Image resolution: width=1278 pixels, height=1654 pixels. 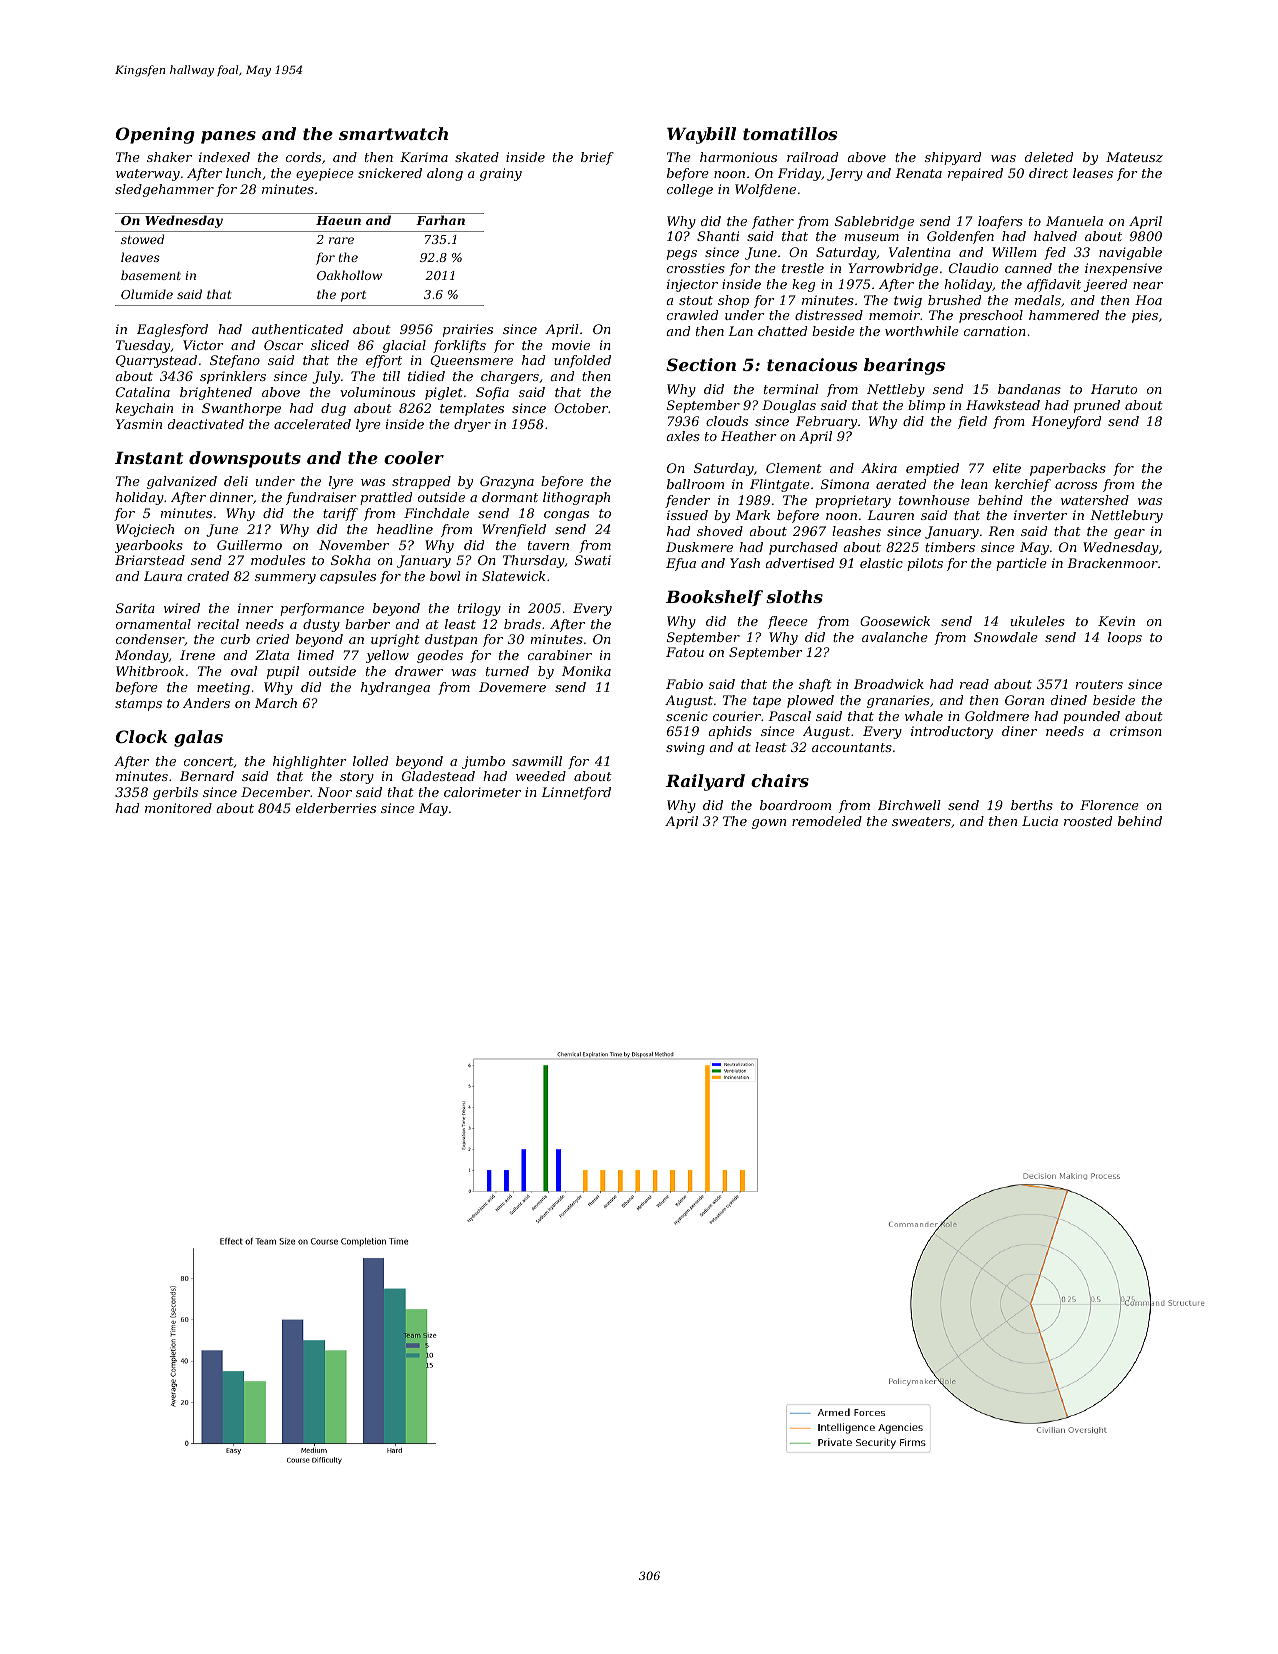 I want to click on Mateusz, so click(x=1134, y=157).
